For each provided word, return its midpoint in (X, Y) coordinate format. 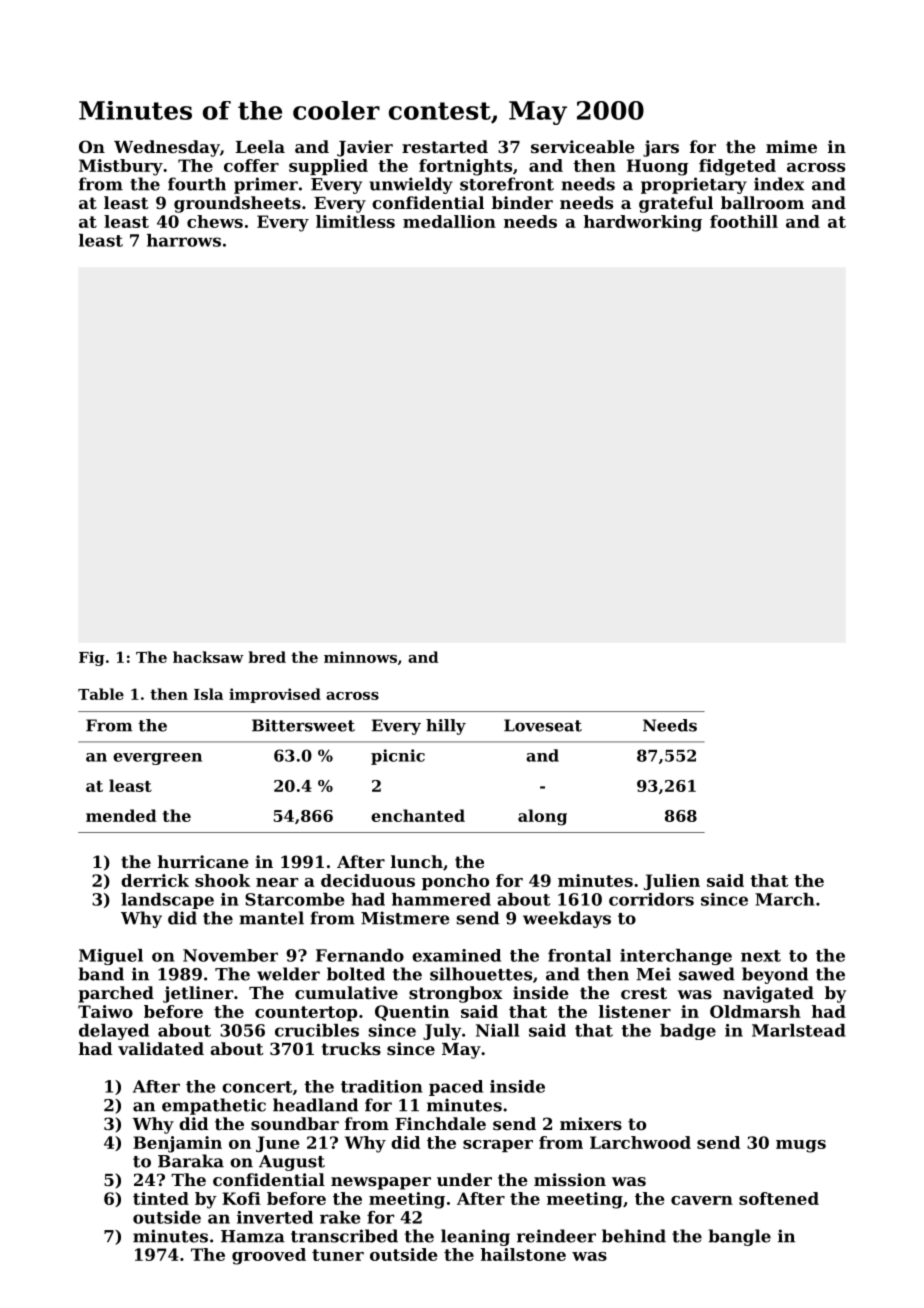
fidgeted (737, 167)
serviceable (583, 146)
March (785, 899)
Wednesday (167, 148)
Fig (92, 658)
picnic (398, 757)
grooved (269, 1256)
